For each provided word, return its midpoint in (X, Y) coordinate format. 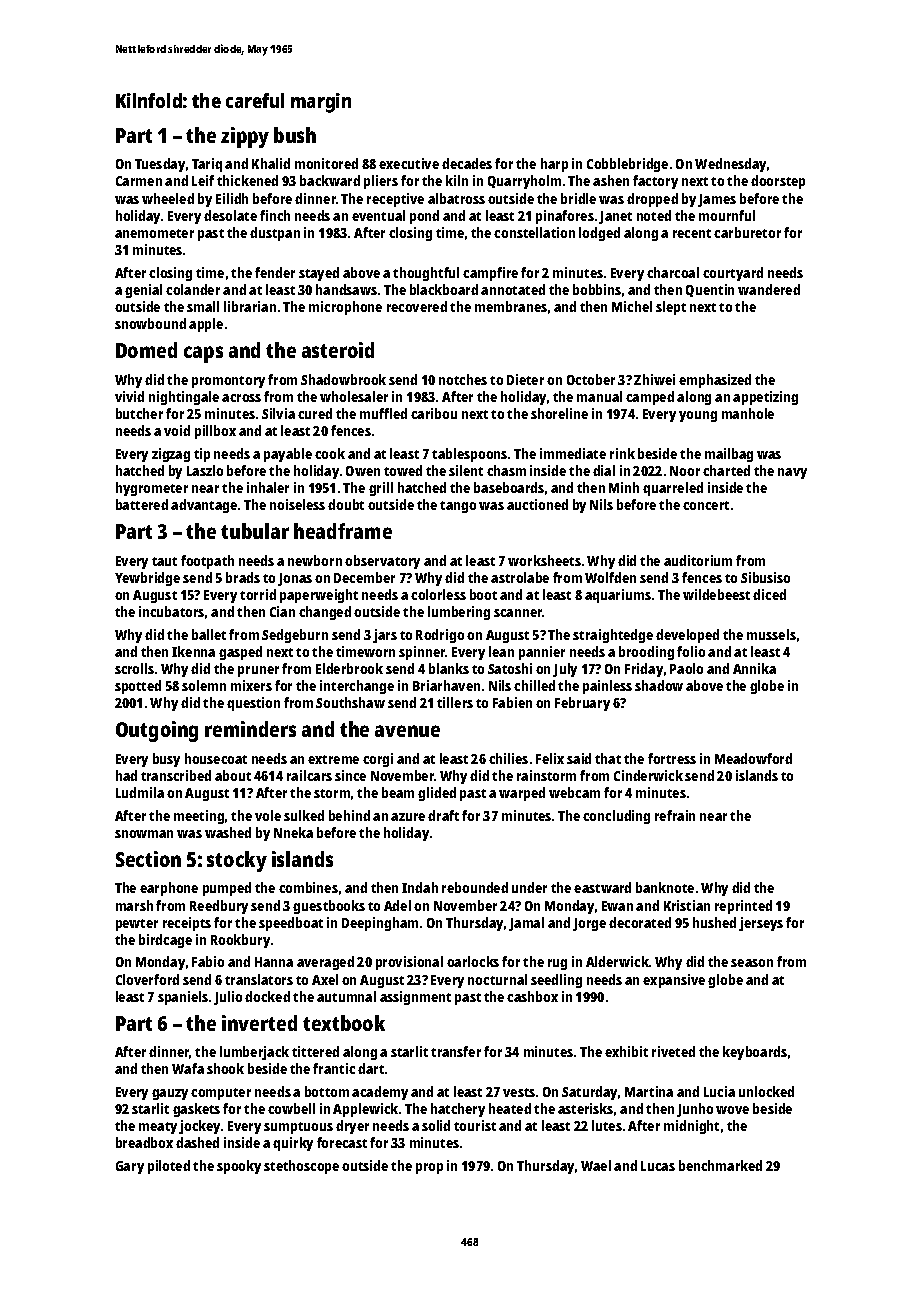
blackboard (444, 289)
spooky (239, 1167)
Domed (146, 350)
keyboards (755, 1053)
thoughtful (426, 274)
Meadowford (753, 758)
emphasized (715, 381)
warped (522, 794)
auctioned (537, 504)
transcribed (176, 775)
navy (792, 473)
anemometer (154, 233)
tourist (475, 1125)
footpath (207, 562)
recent (692, 233)
